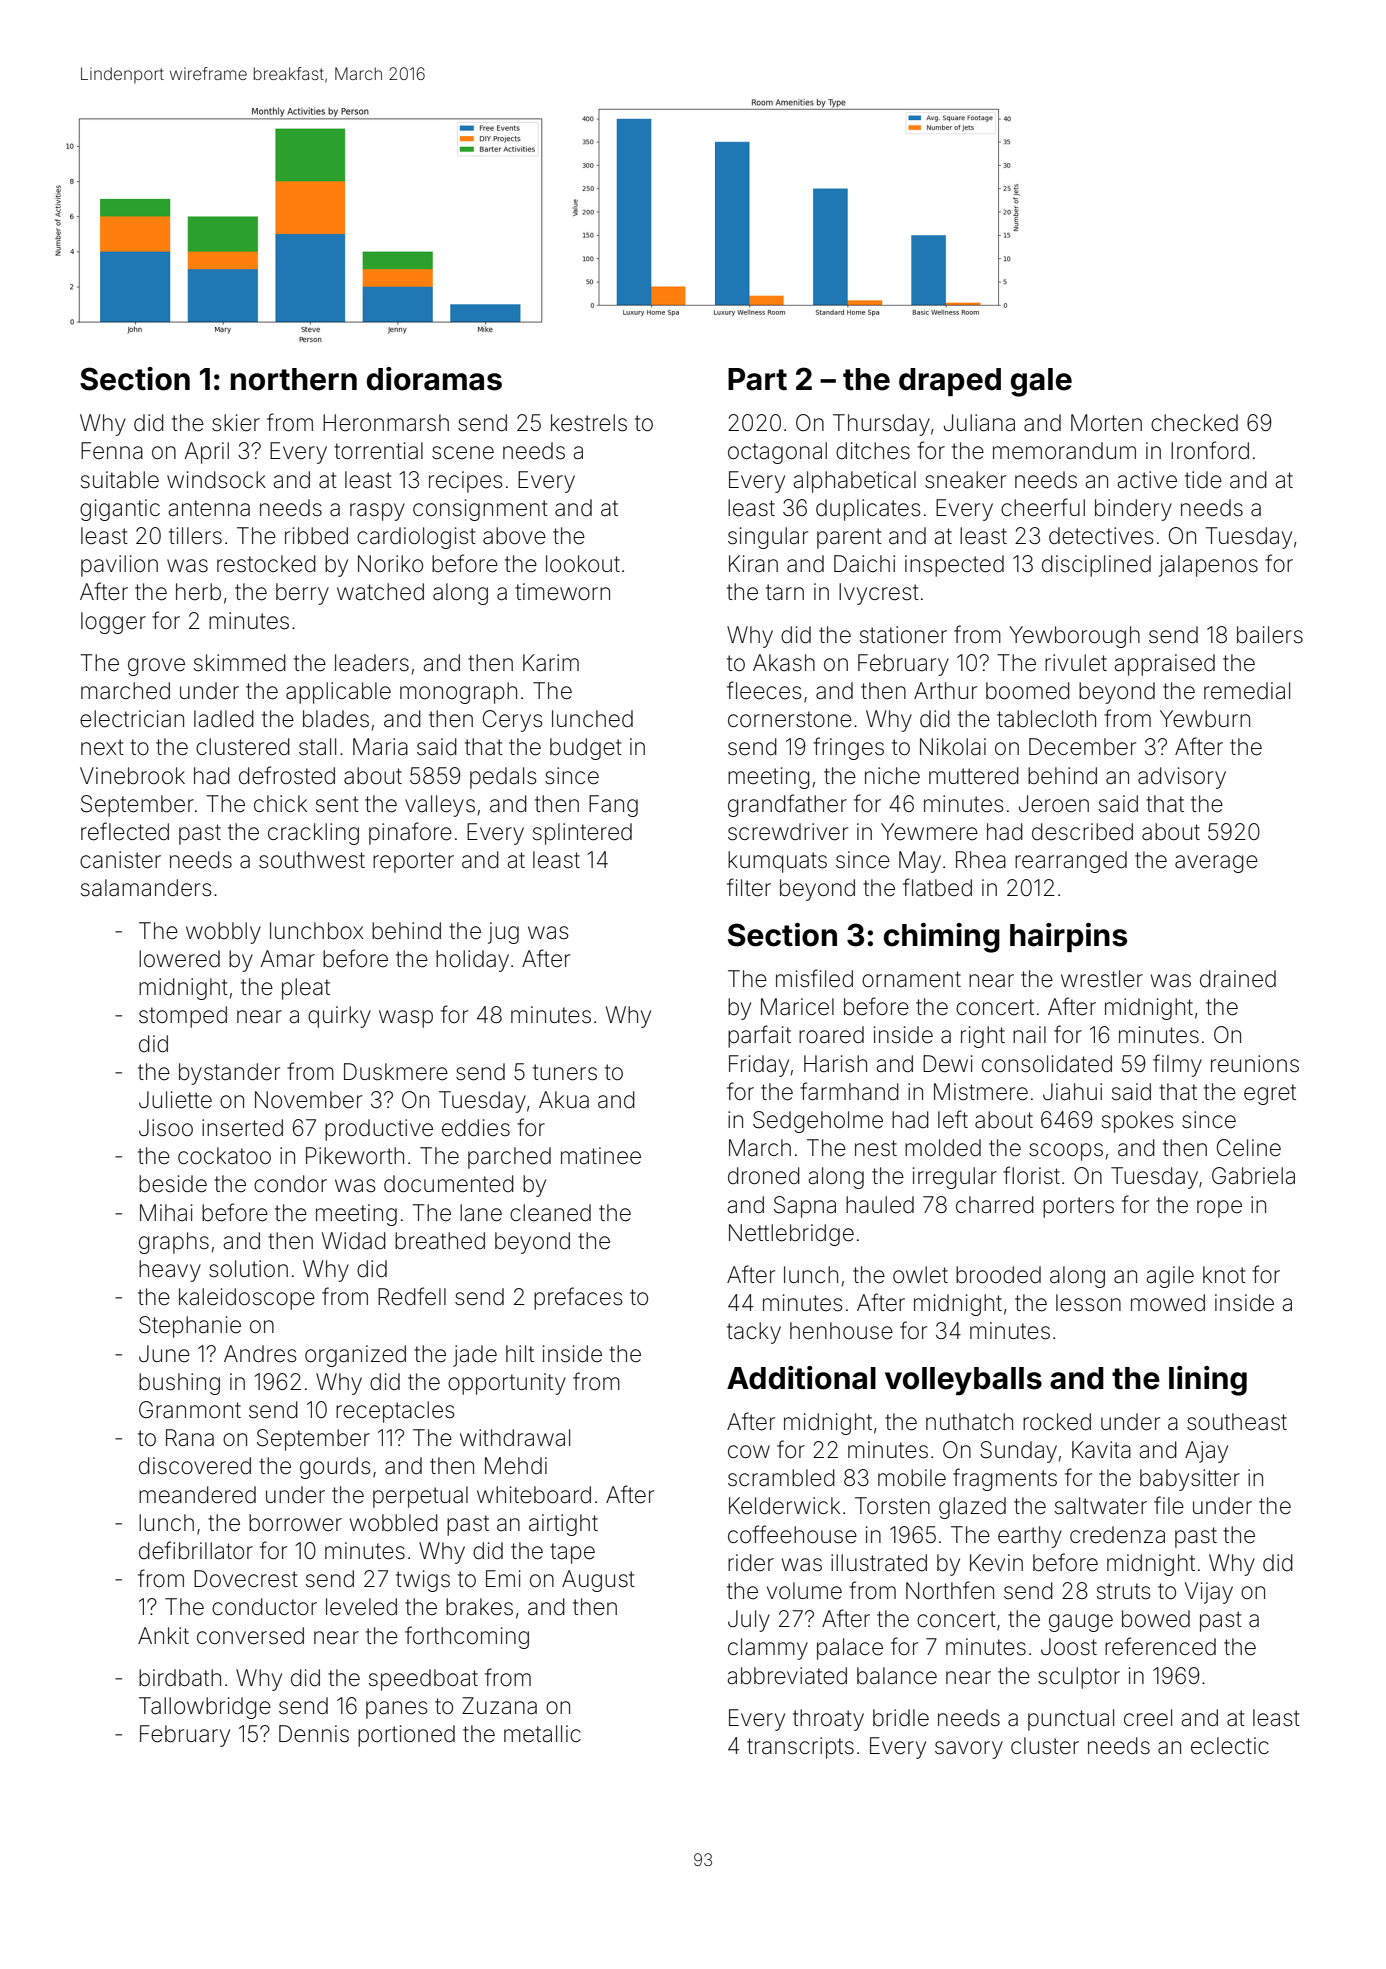  Describe the element at coordinates (223, 933) in the screenshot. I see `wobbly` at that location.
